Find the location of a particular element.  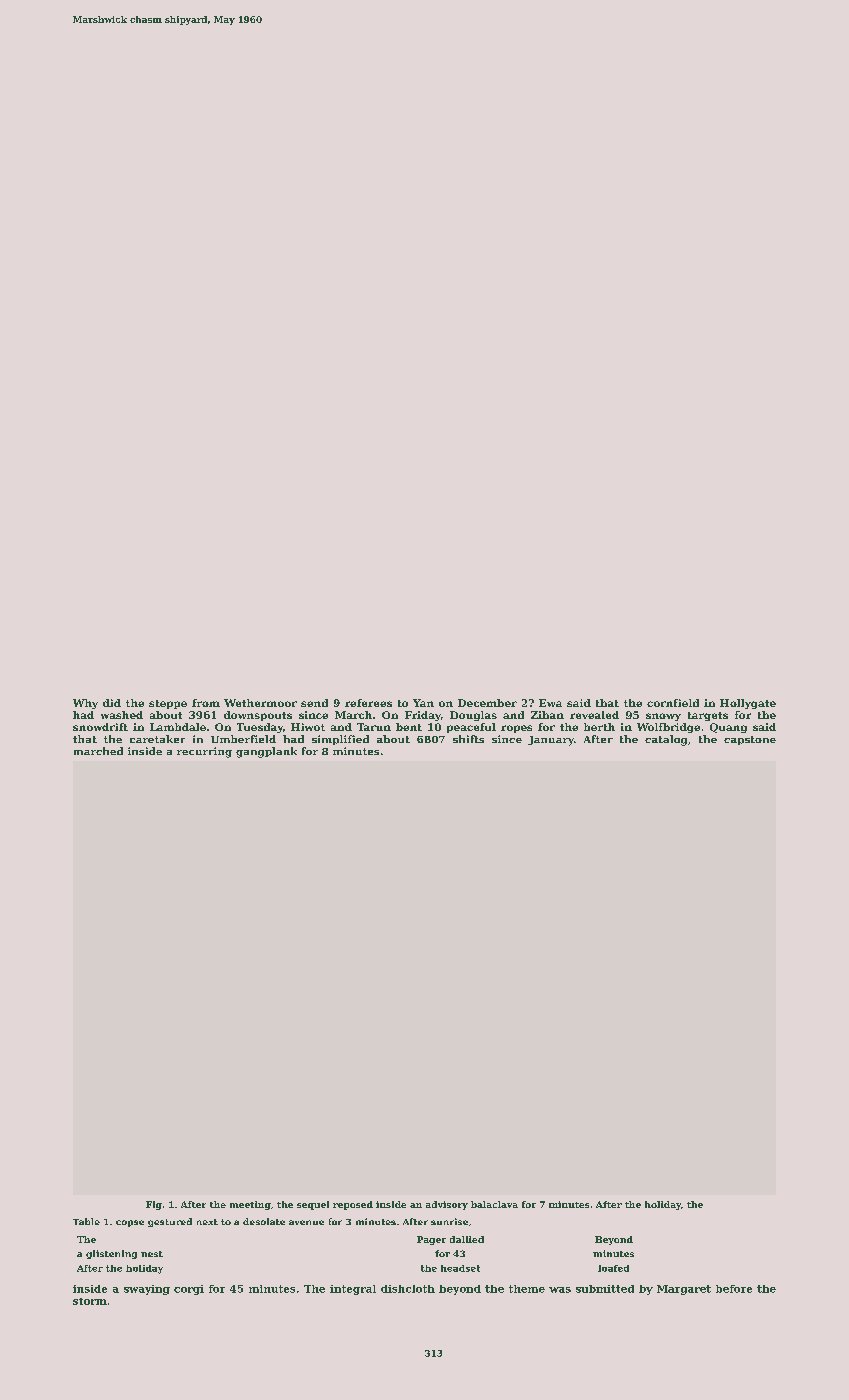

next is located at coordinates (207, 1222).
